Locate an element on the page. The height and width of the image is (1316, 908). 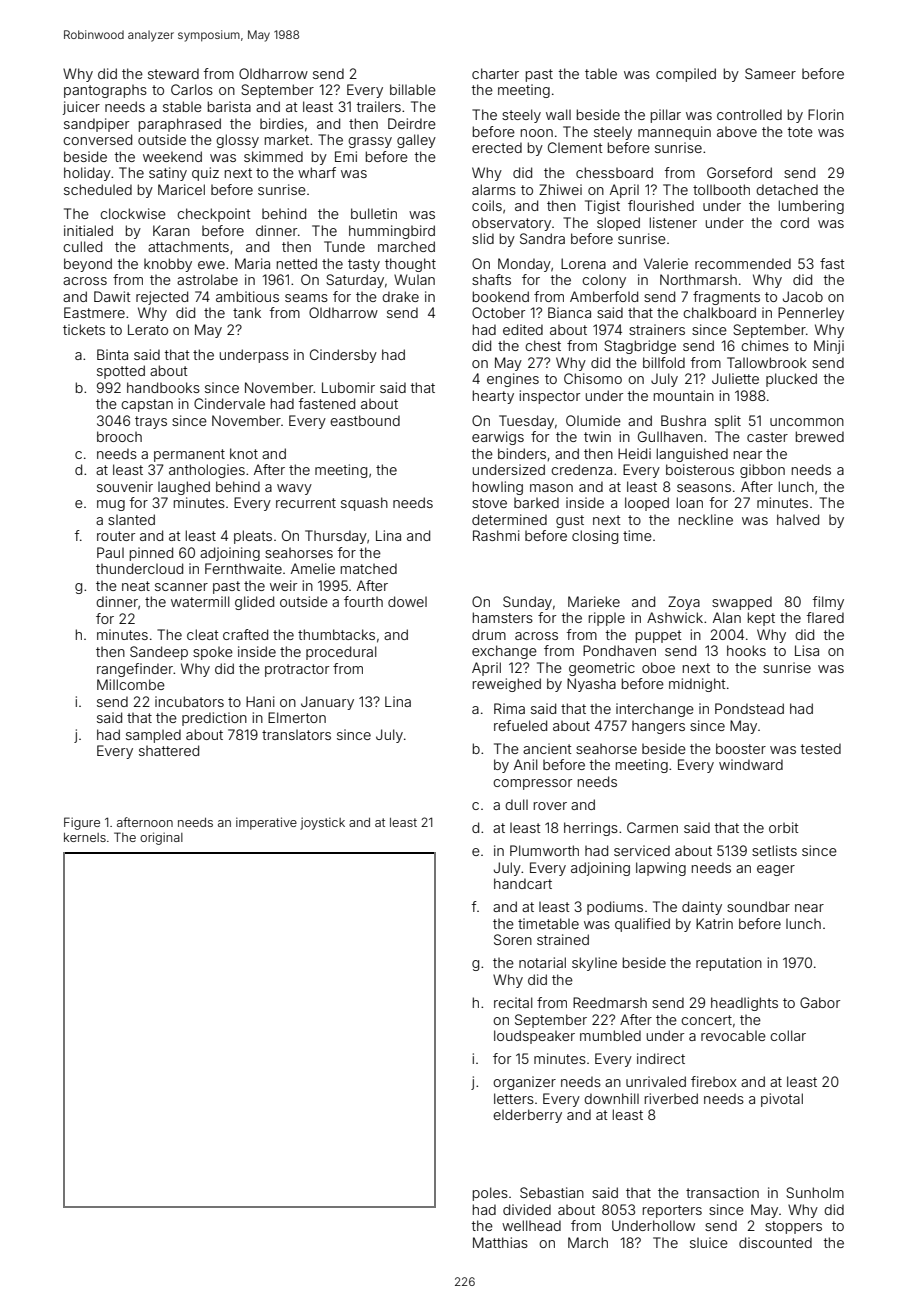
tank is located at coordinates (247, 312).
